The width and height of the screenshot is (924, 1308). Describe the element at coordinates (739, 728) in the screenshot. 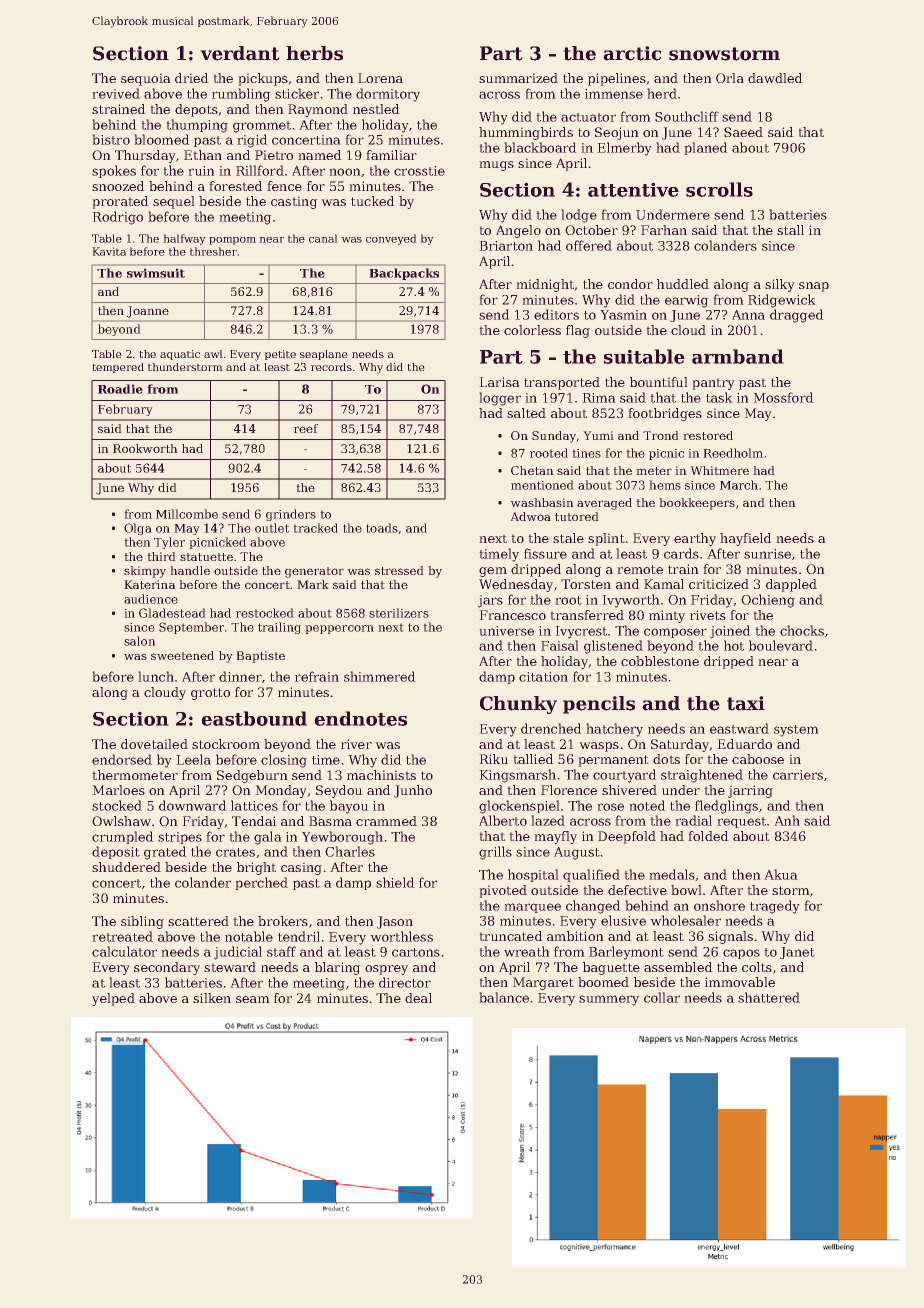

I see `eastward` at that location.
